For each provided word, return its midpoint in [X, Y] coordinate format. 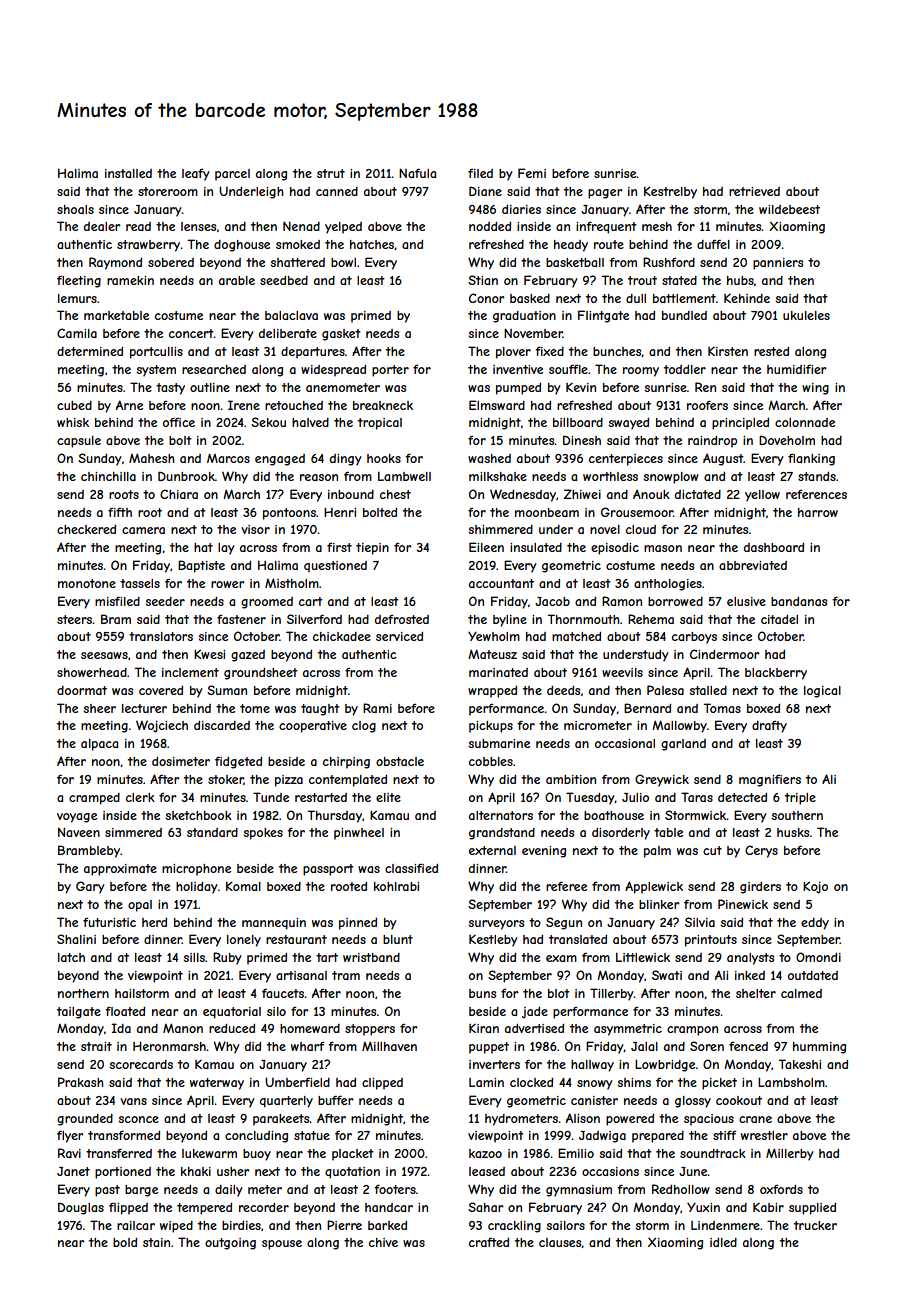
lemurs [77, 298]
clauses [560, 1243]
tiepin [372, 549]
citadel [779, 619]
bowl [343, 262]
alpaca [99, 745]
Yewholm [494, 636]
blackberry [776, 674]
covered [161, 690]
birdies [241, 1225]
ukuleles [806, 315]
